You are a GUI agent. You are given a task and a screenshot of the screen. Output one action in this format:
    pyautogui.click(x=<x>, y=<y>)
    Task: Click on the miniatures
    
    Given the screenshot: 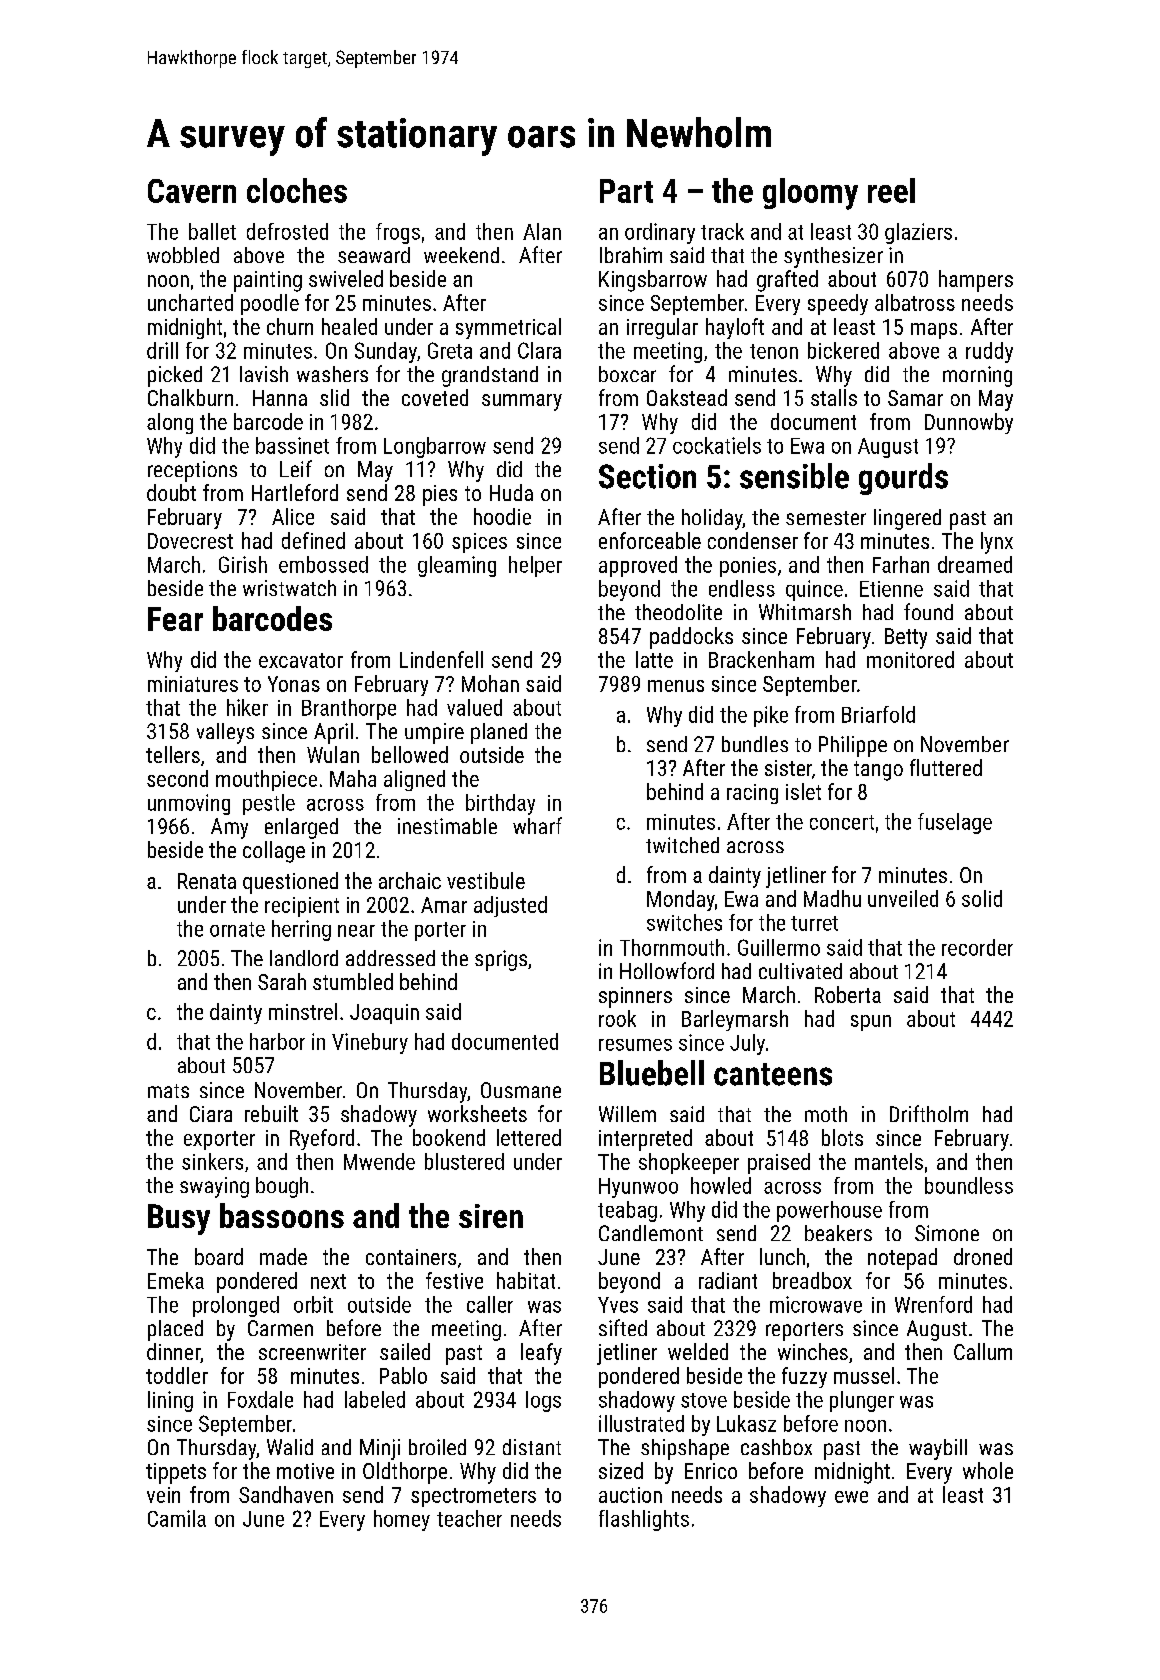 What is the action you would take?
    pyautogui.click(x=193, y=684)
